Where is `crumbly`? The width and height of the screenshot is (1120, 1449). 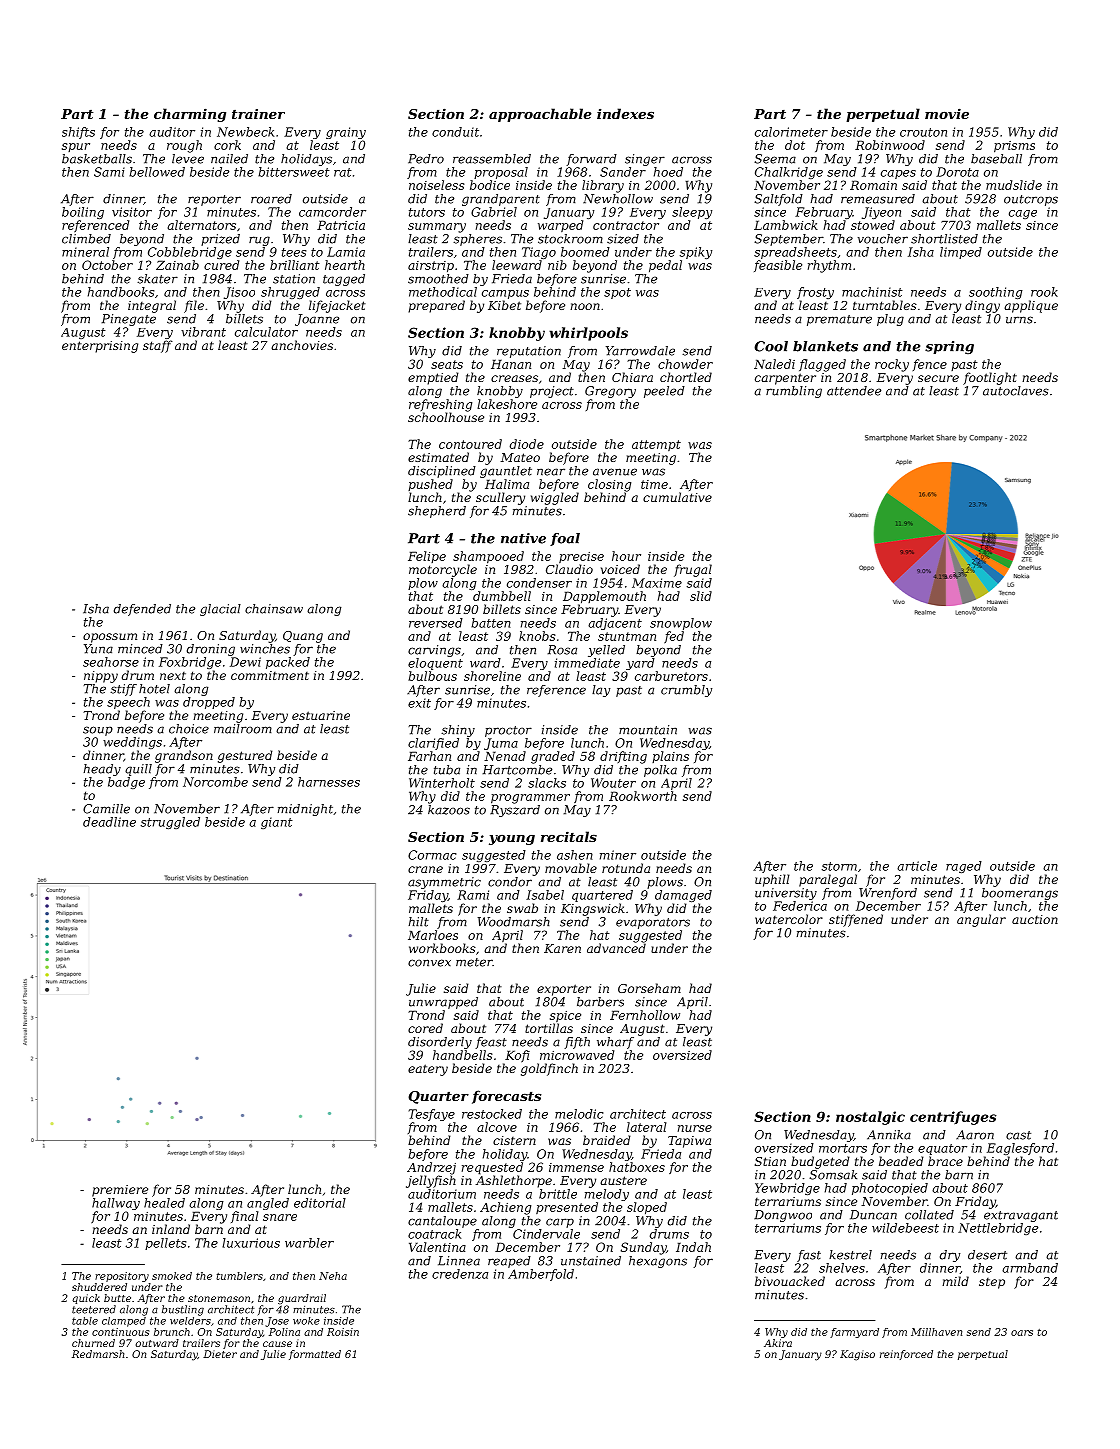 crumbly is located at coordinates (686, 691).
